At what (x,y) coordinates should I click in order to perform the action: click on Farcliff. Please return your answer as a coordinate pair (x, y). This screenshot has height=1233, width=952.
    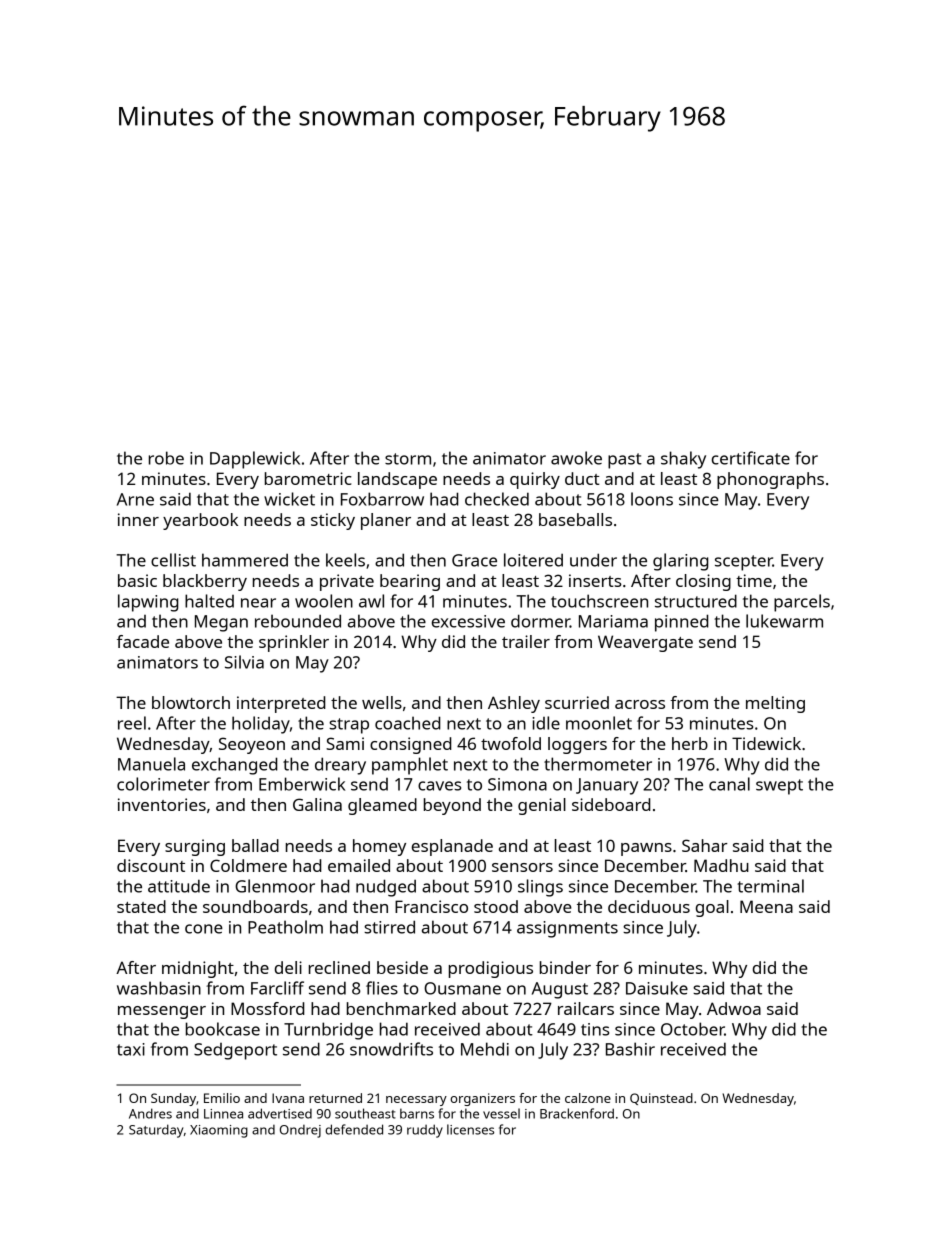
    Looking at the image, I should click on (277, 988).
